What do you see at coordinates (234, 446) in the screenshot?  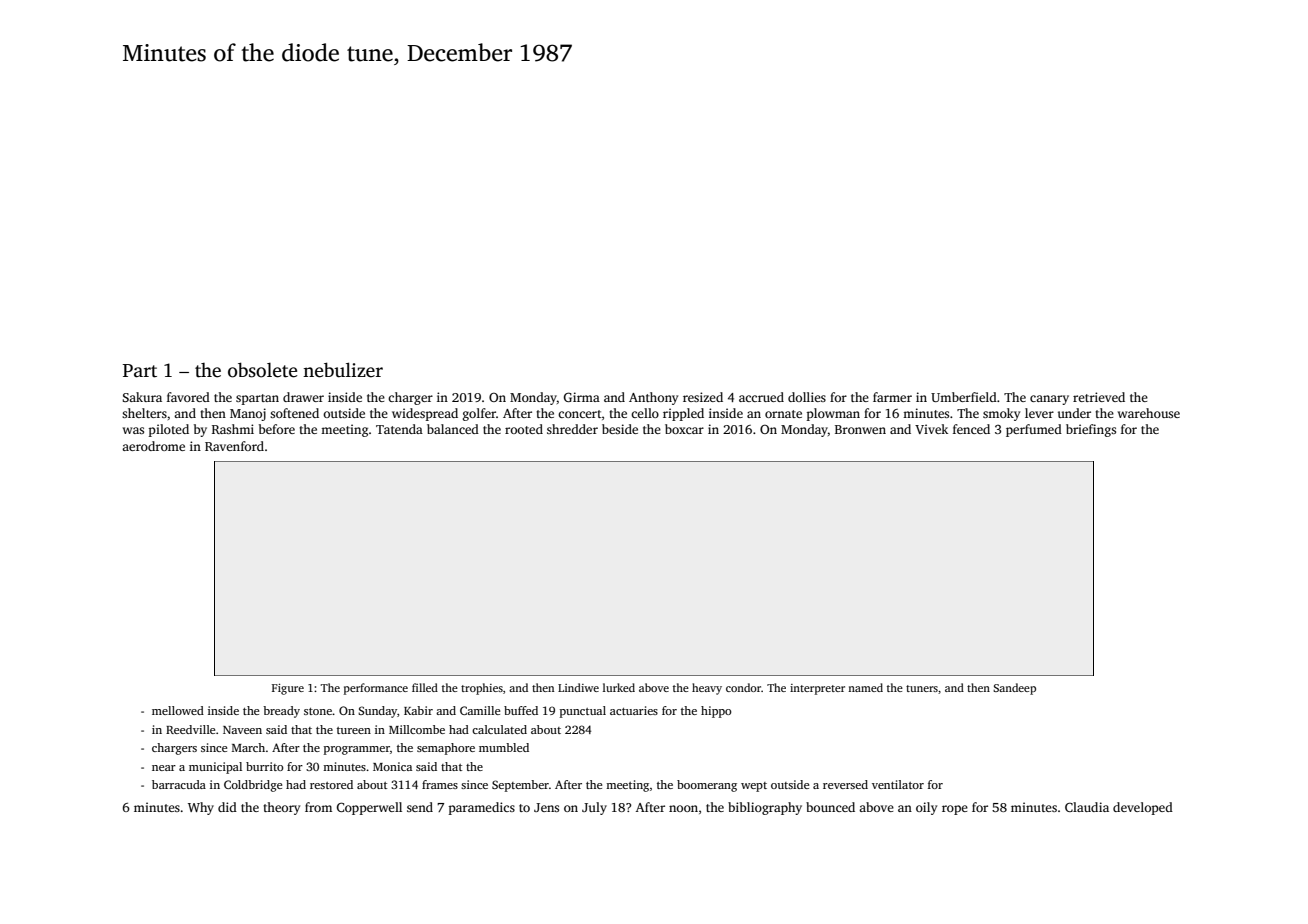 I see `Ravenford` at bounding box center [234, 446].
